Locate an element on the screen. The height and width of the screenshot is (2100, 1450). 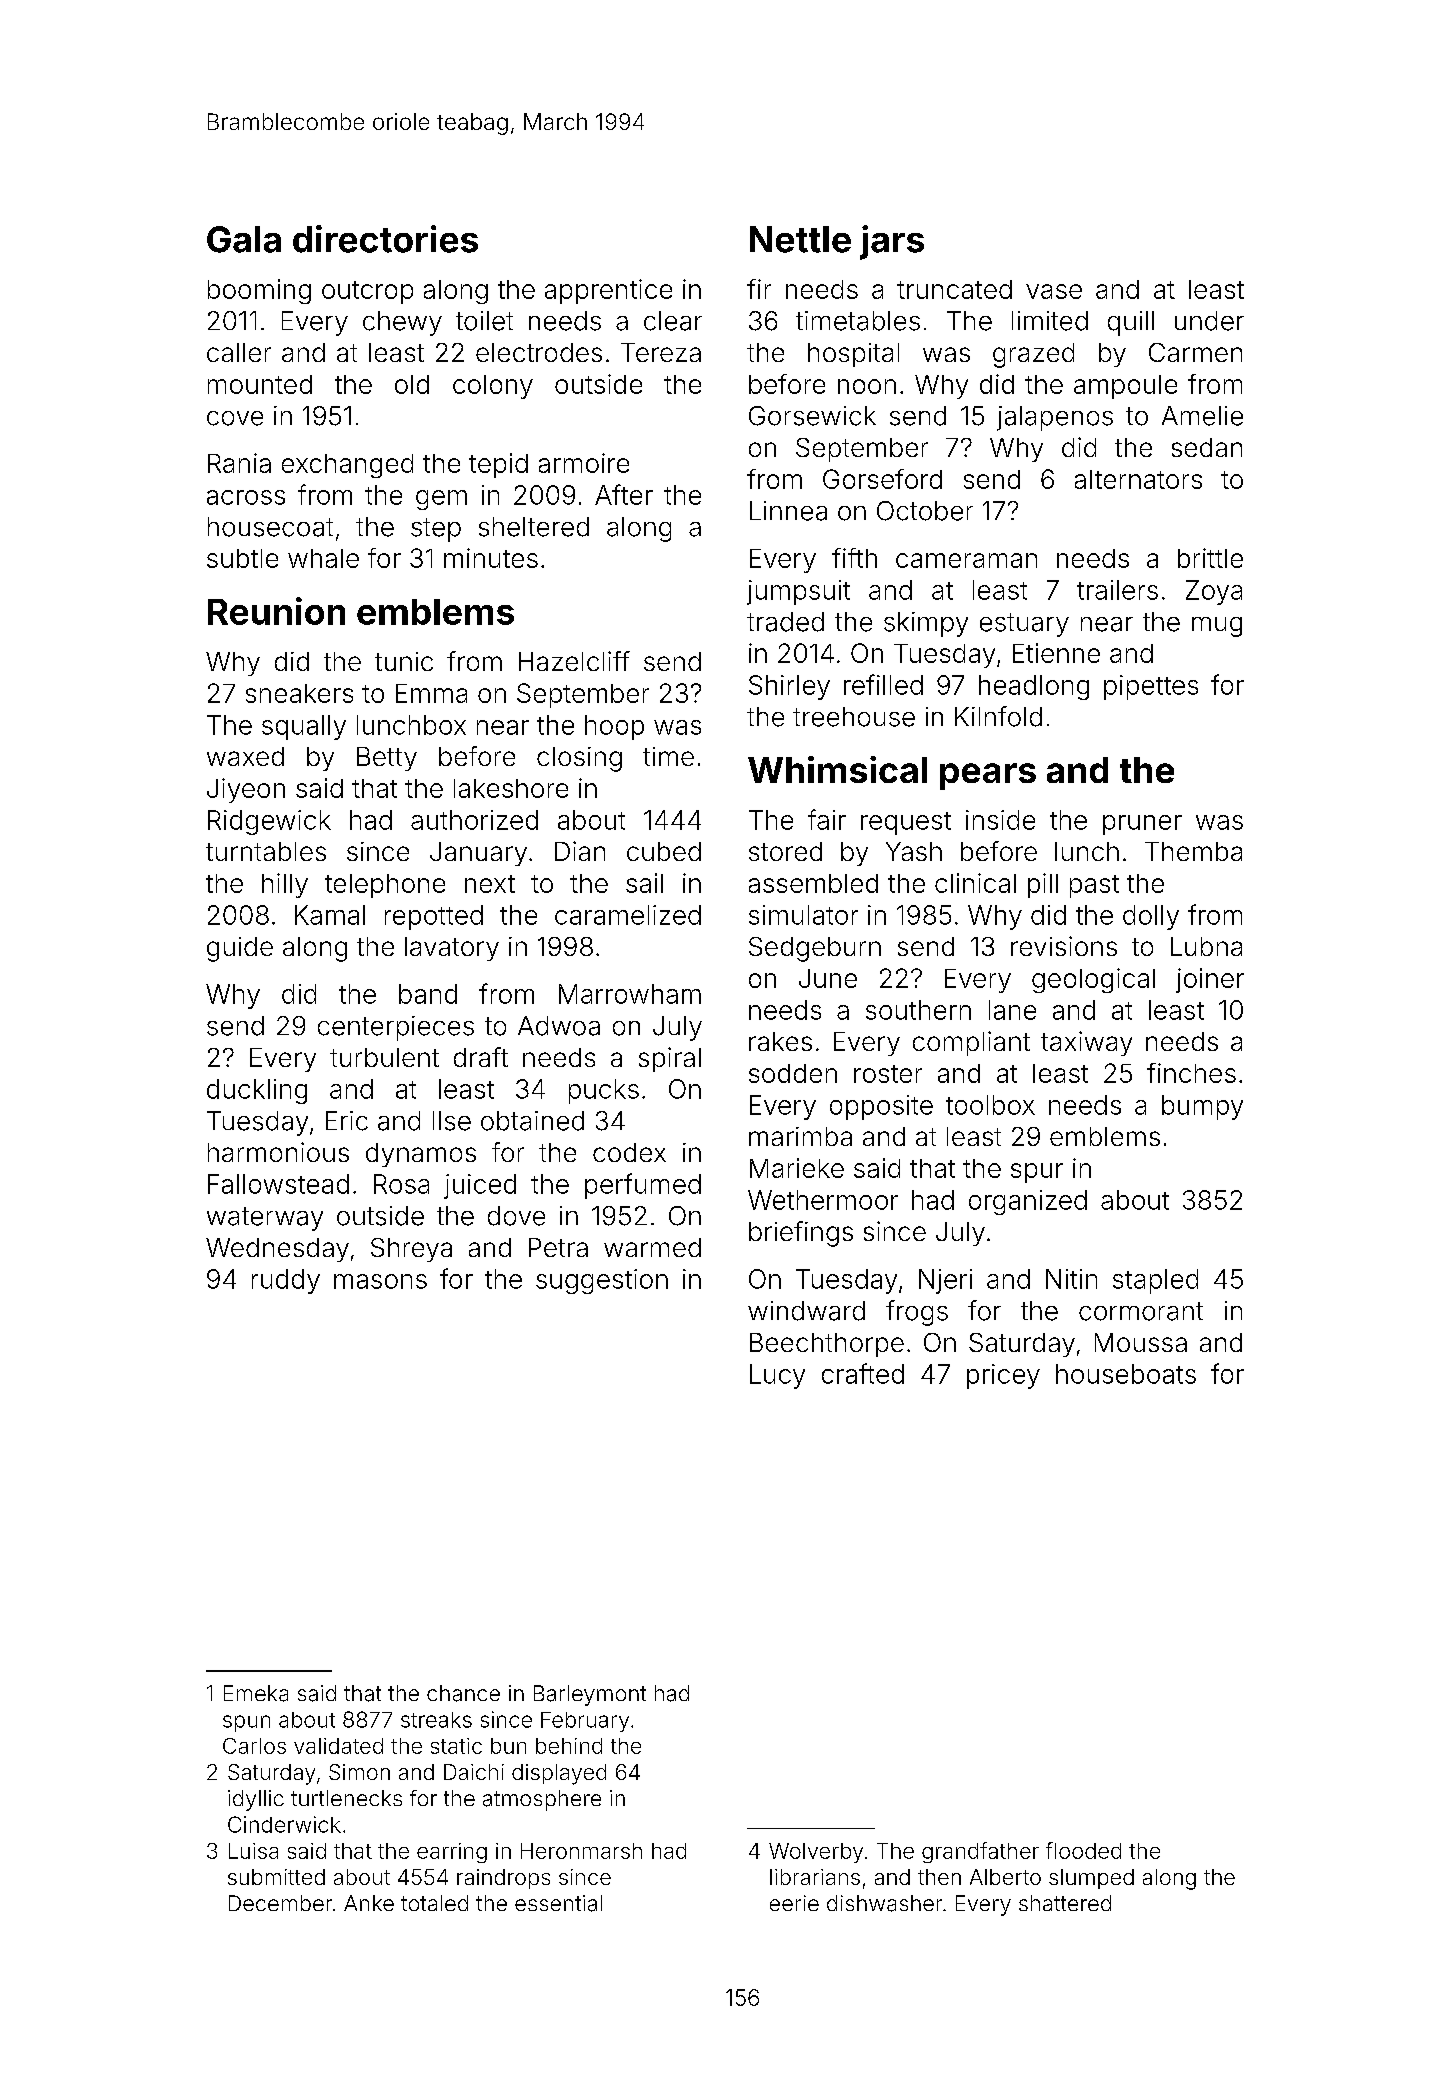
squally is located at coordinates (304, 727).
